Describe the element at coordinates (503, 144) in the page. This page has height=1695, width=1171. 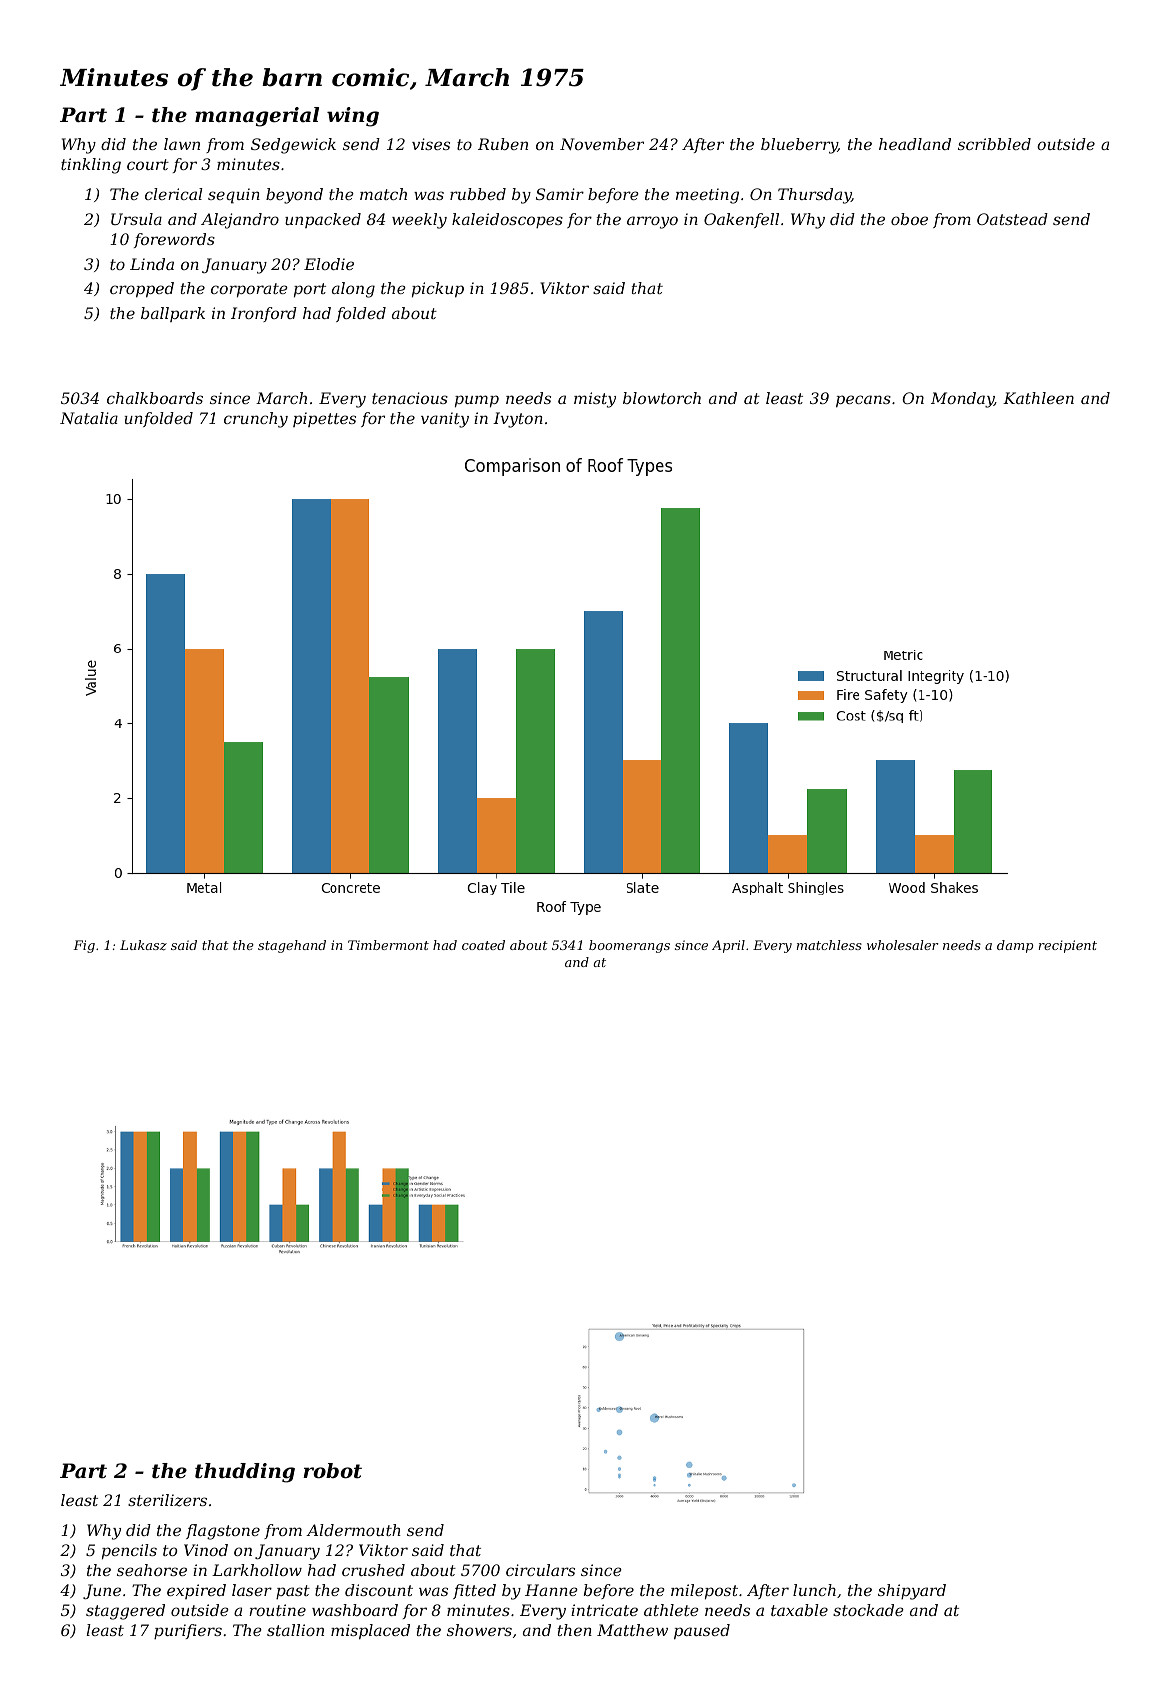
I see `Ruben` at that location.
